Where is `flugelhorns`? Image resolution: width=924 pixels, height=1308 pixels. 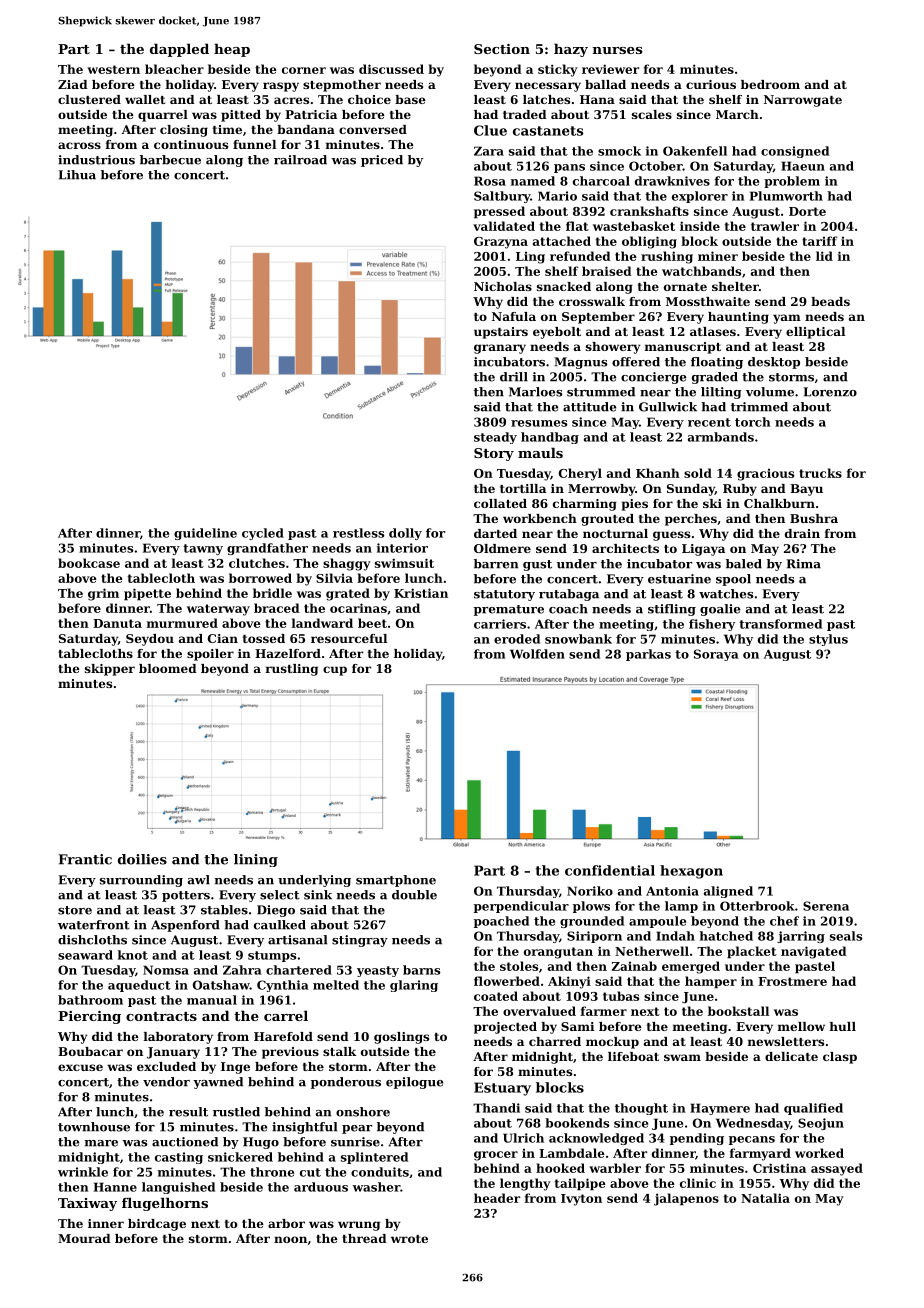 flugelhorns is located at coordinates (165, 1204).
